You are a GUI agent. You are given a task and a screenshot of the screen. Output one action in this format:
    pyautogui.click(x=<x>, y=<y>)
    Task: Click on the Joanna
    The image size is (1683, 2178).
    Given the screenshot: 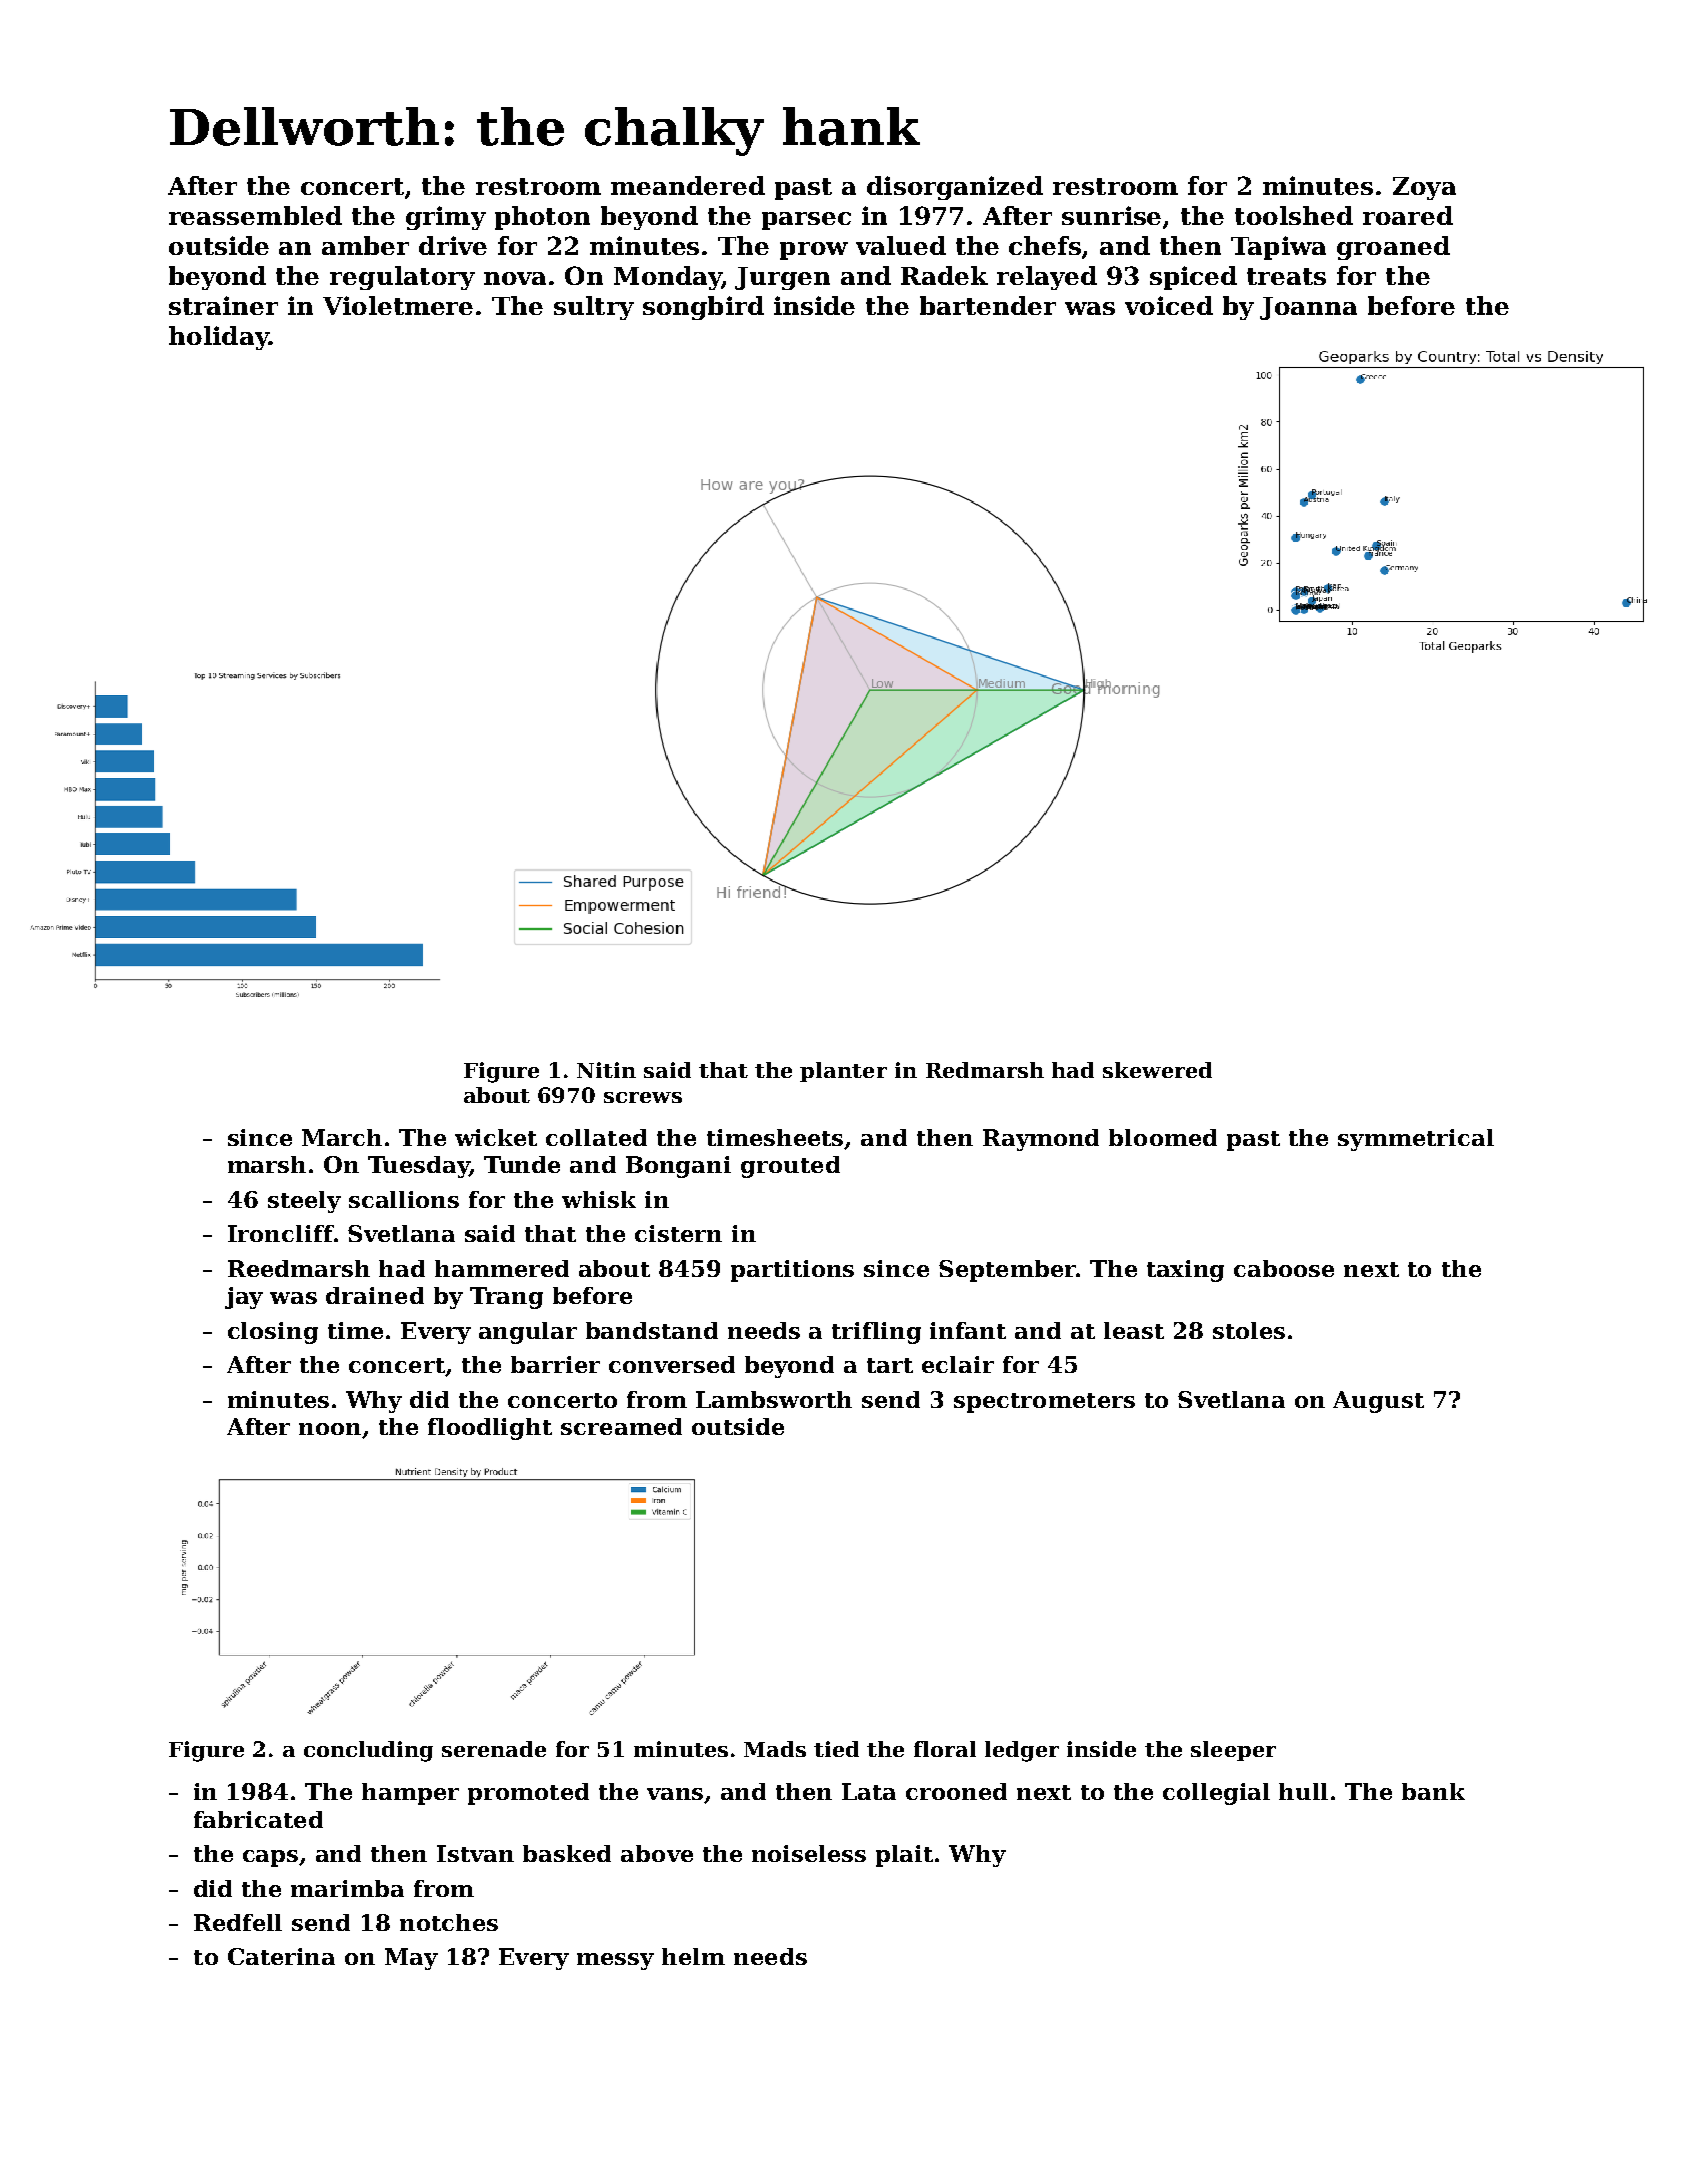 What is the action you would take?
    pyautogui.click(x=1308, y=308)
